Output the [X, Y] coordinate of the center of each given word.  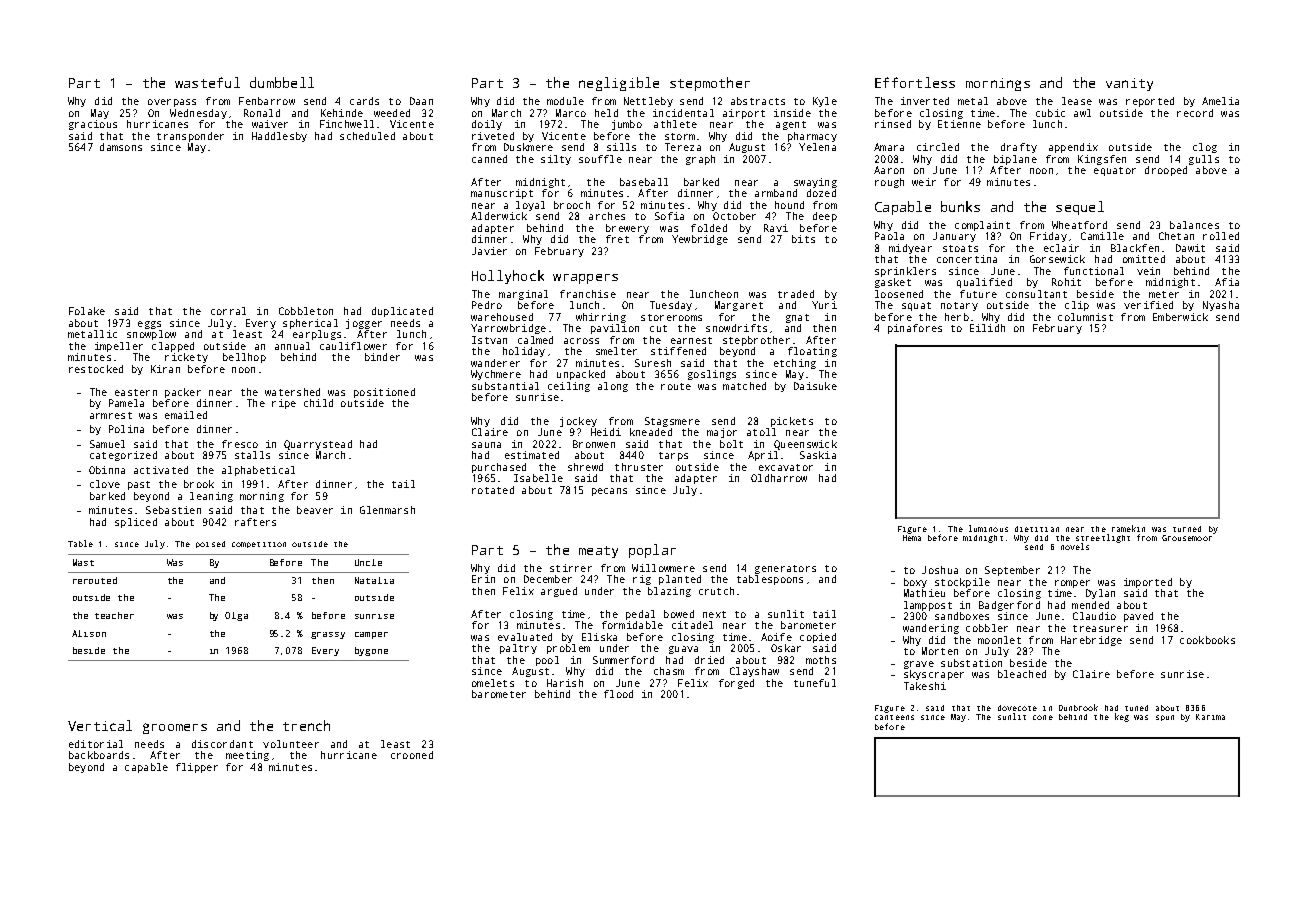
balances [1194, 225]
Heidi [606, 432]
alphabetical [258, 471]
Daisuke [815, 386]
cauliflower [353, 346]
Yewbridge [700, 240]
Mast [83, 562]
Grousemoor [1187, 538]
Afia [1227, 282]
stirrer [571, 568]
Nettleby [648, 102]
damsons [121, 147]
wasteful [207, 82]
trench [306, 725]
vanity [1129, 84]
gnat [797, 318]
